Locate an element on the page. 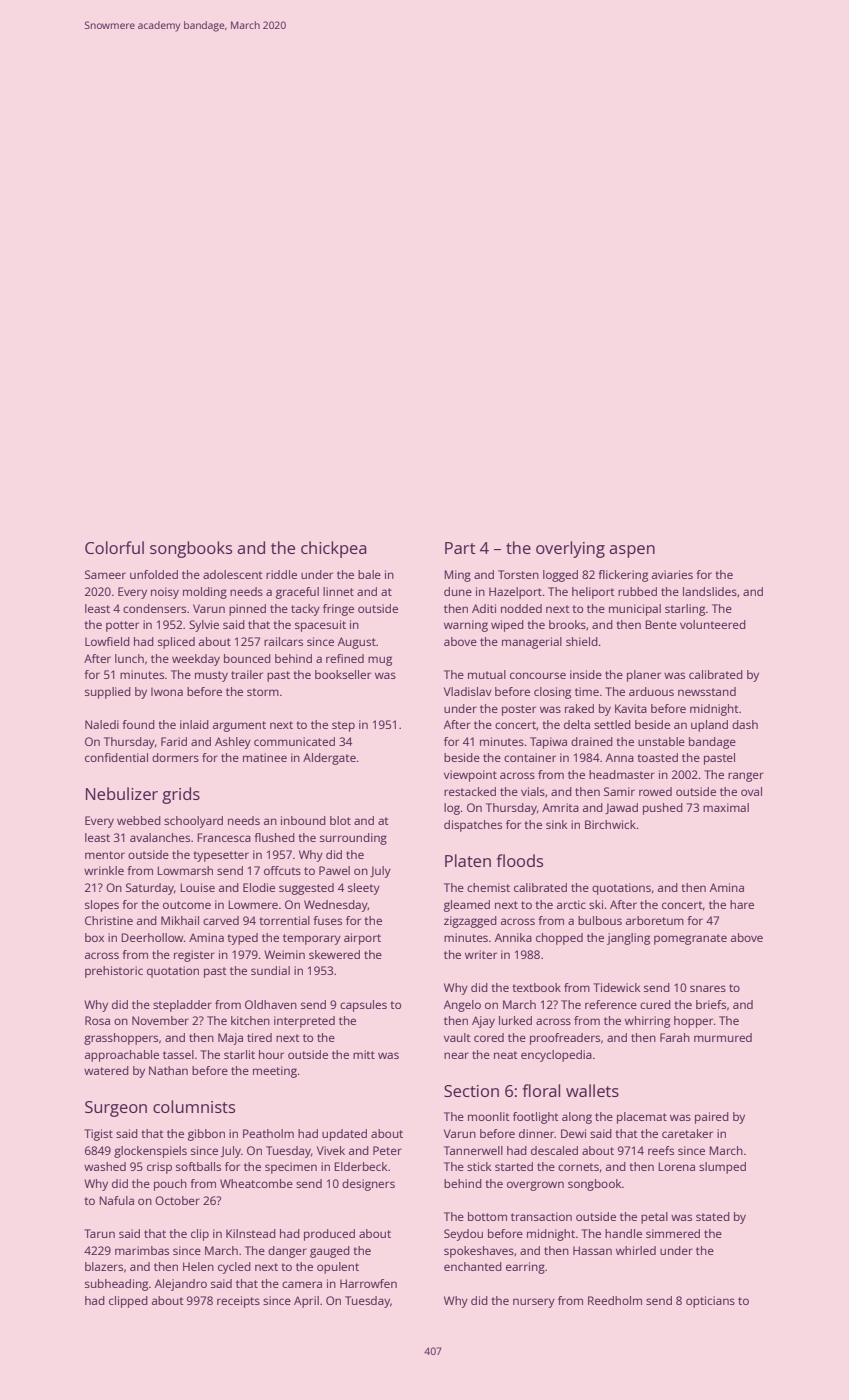 This image has height=1400, width=849. Kavita is located at coordinates (631, 708).
